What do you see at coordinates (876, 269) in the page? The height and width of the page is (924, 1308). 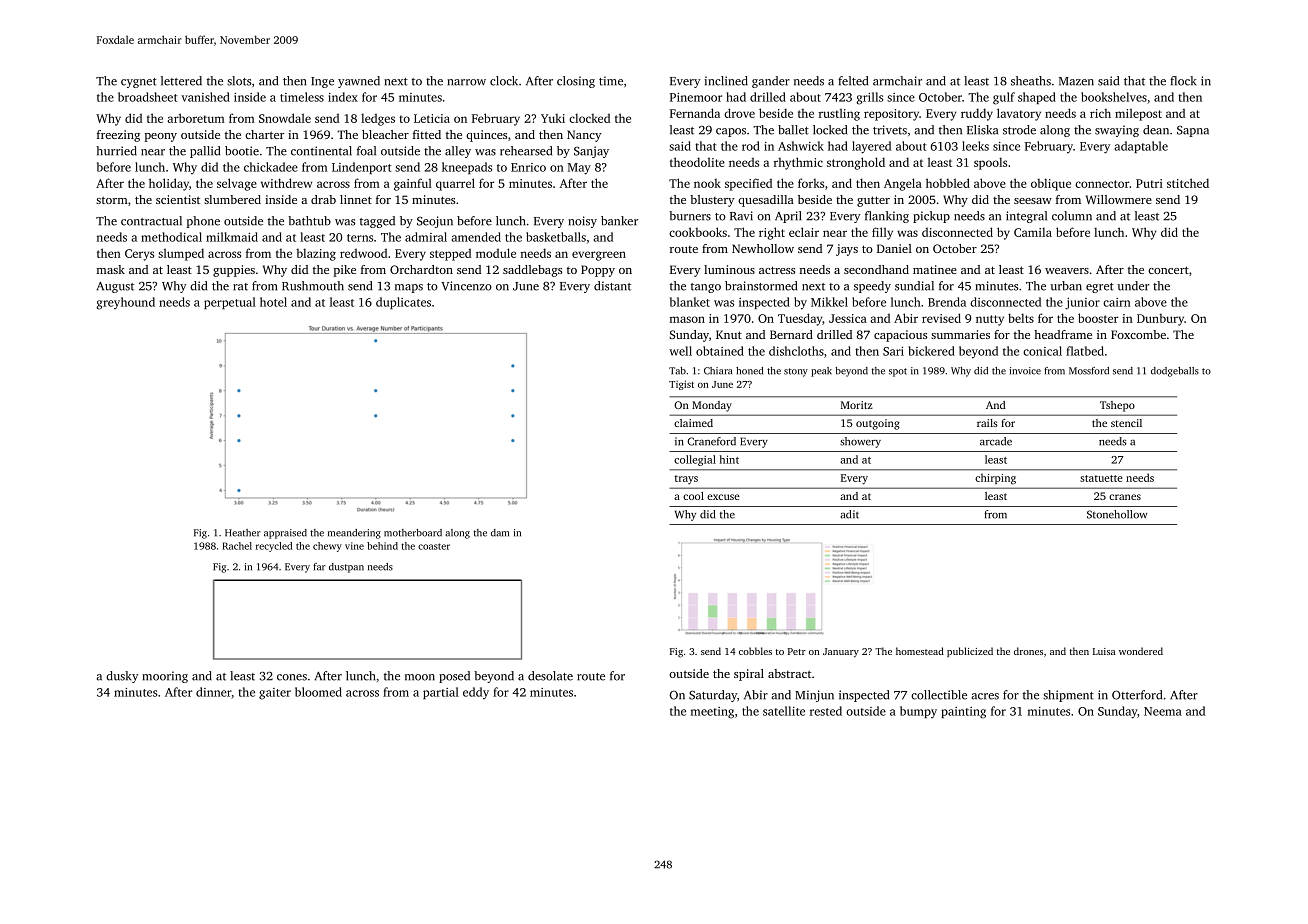 I see `secondhand` at bounding box center [876, 269].
